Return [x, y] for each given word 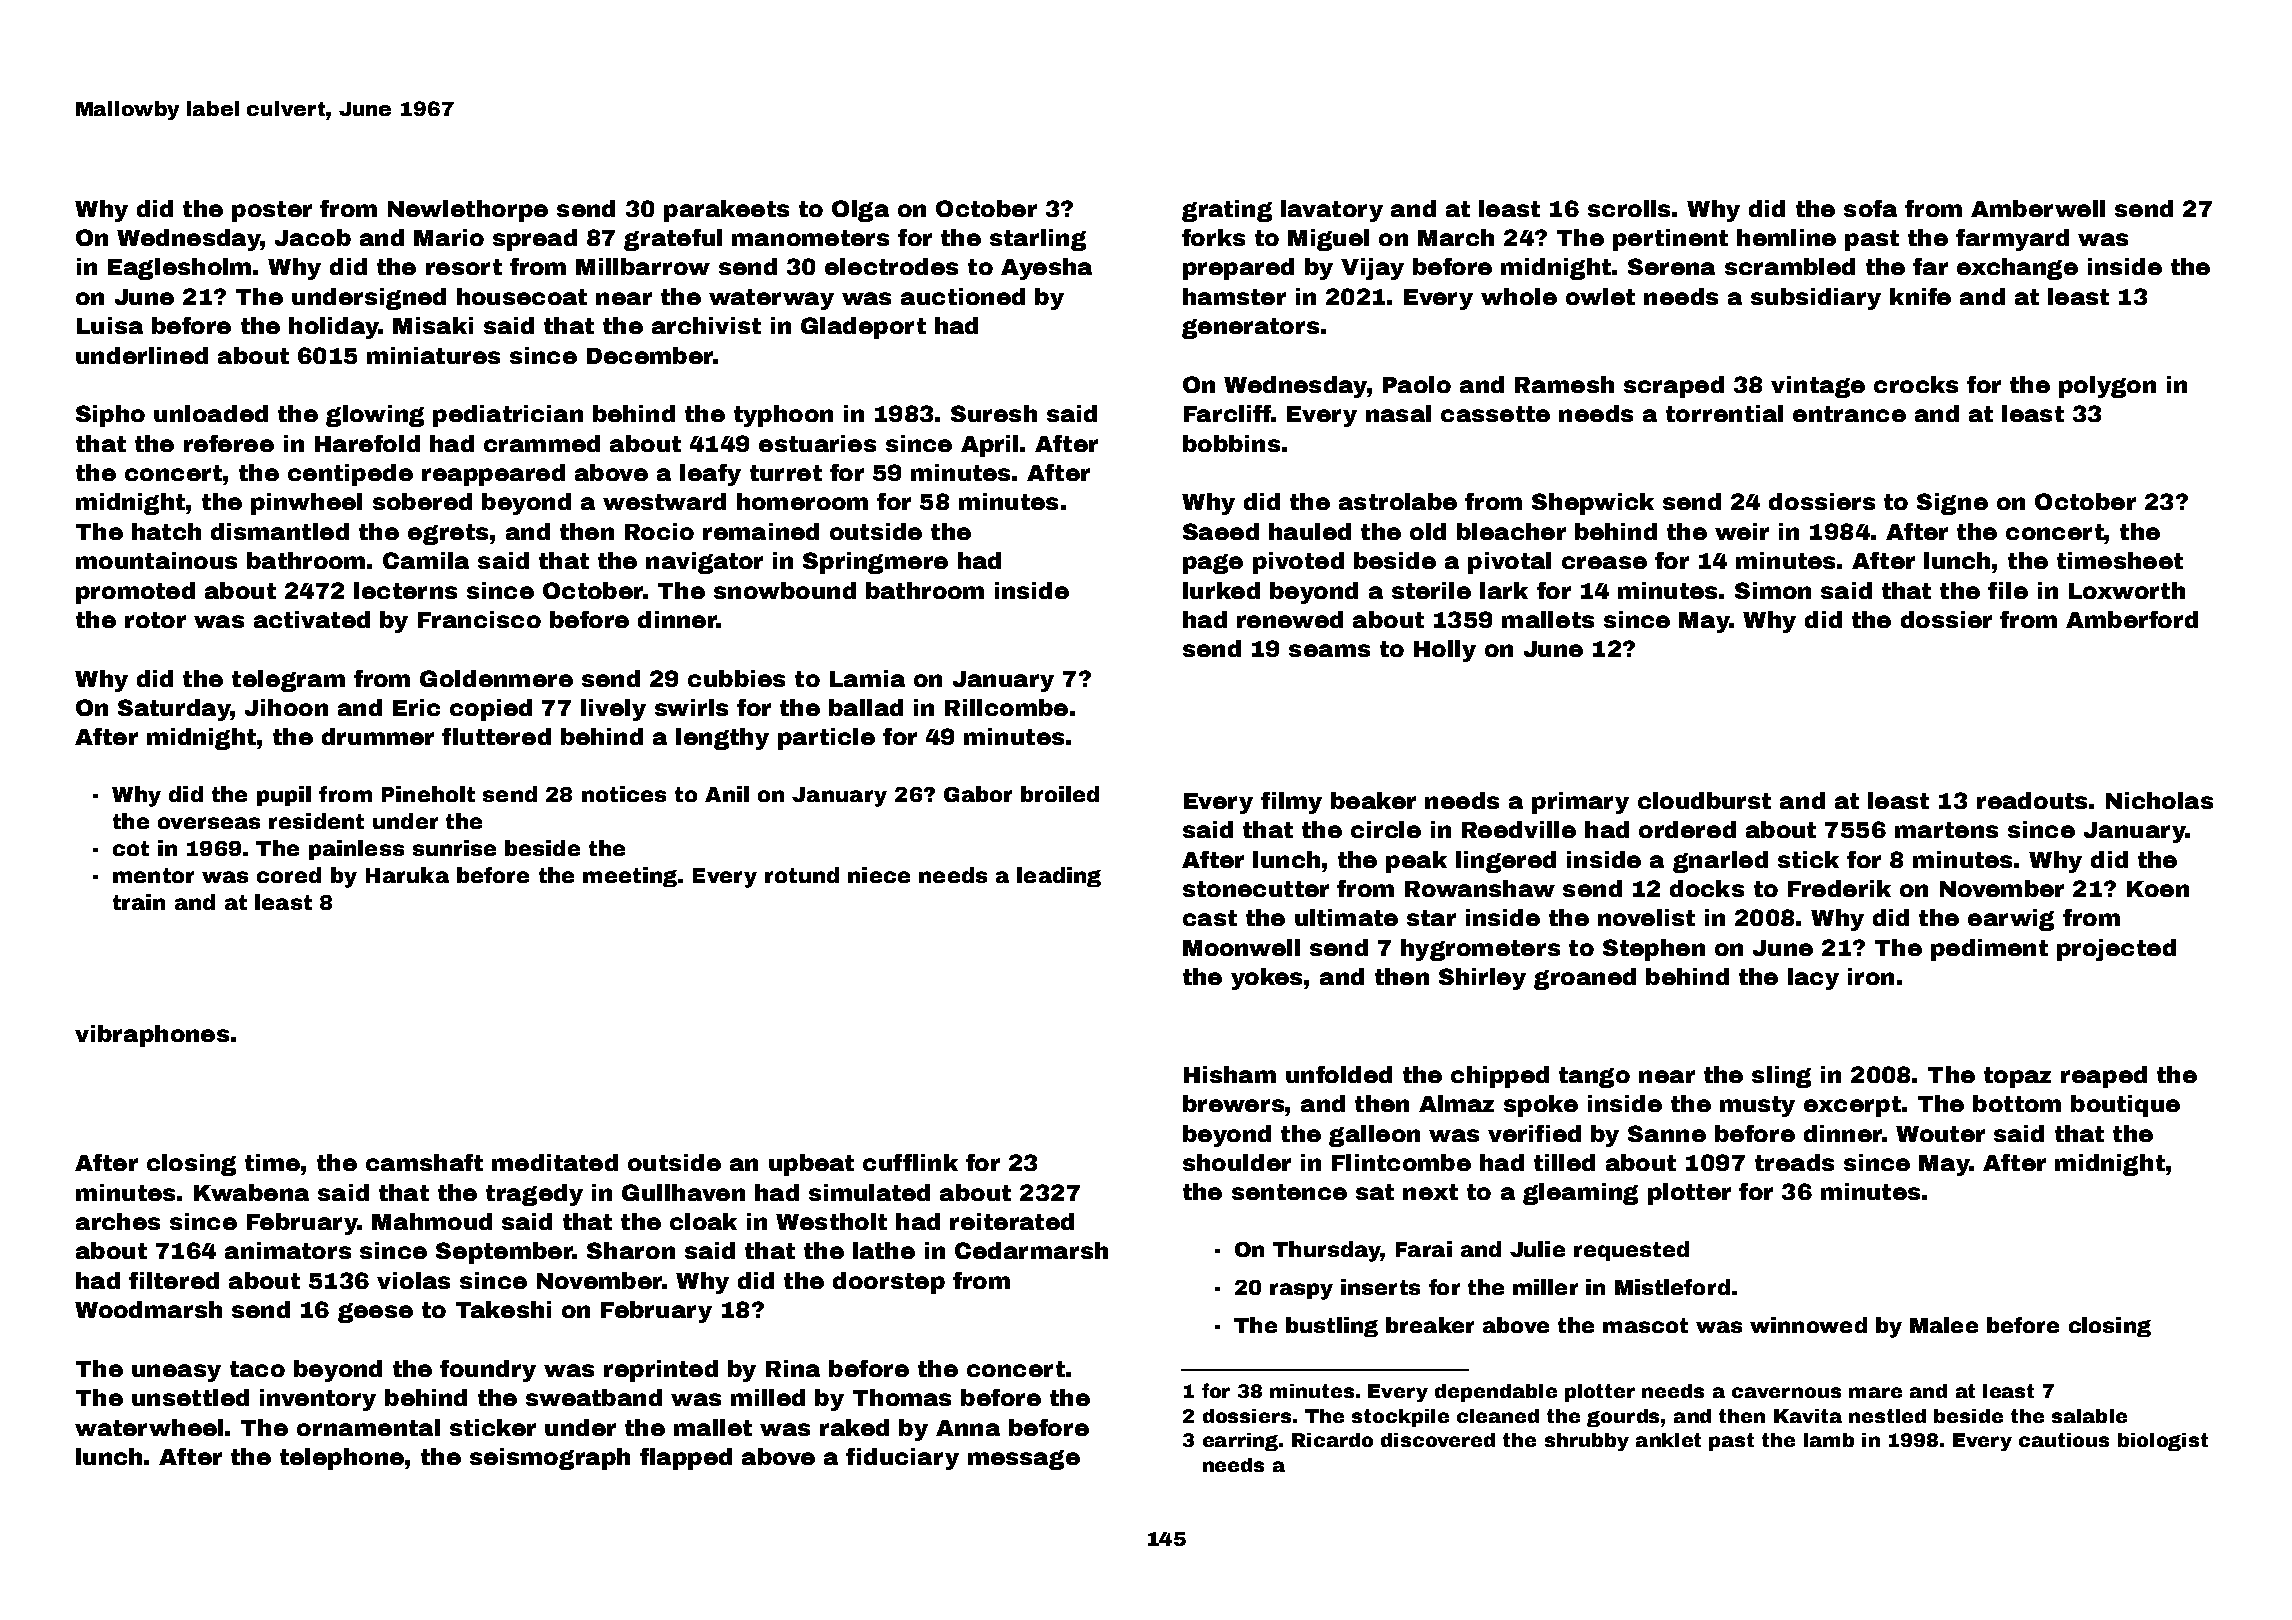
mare [1875, 1392]
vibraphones [152, 1036]
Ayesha [1046, 269]
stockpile [1400, 1418]
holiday [334, 328]
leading [1059, 877]
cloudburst [1704, 800]
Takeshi [503, 1309]
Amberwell [2038, 208]
